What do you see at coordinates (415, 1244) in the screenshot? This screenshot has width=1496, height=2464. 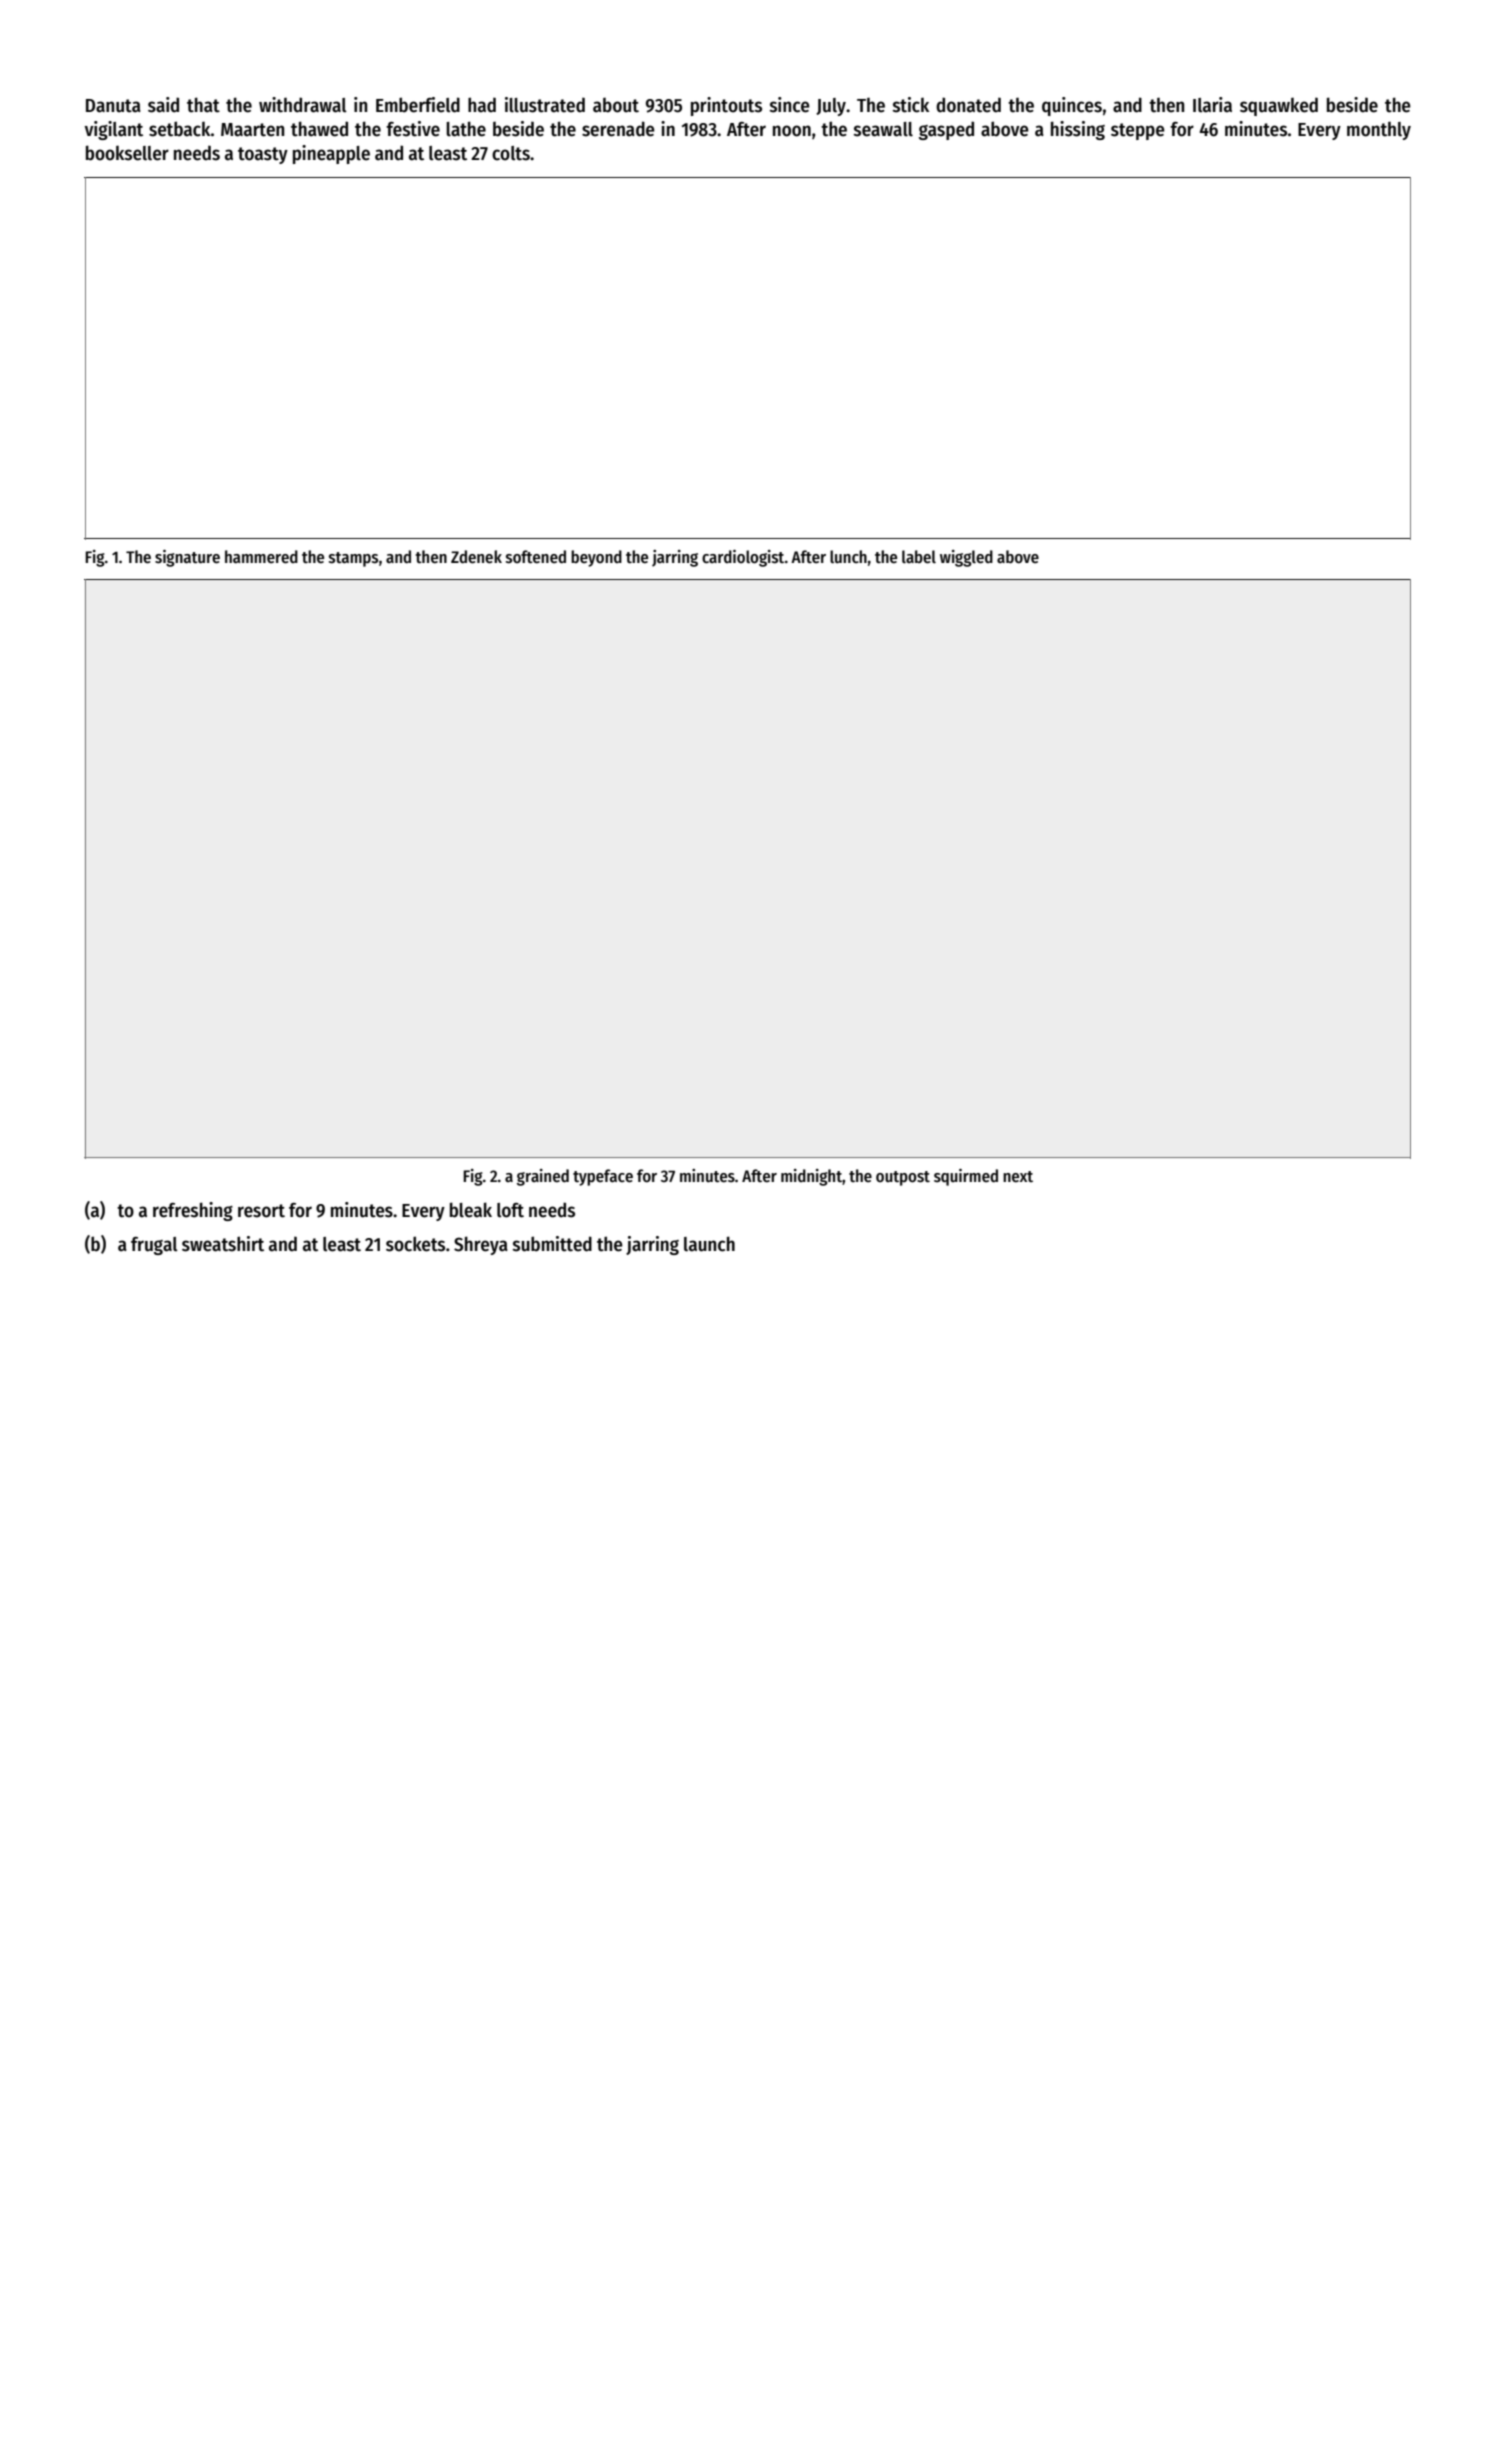 I see `sockets` at bounding box center [415, 1244].
